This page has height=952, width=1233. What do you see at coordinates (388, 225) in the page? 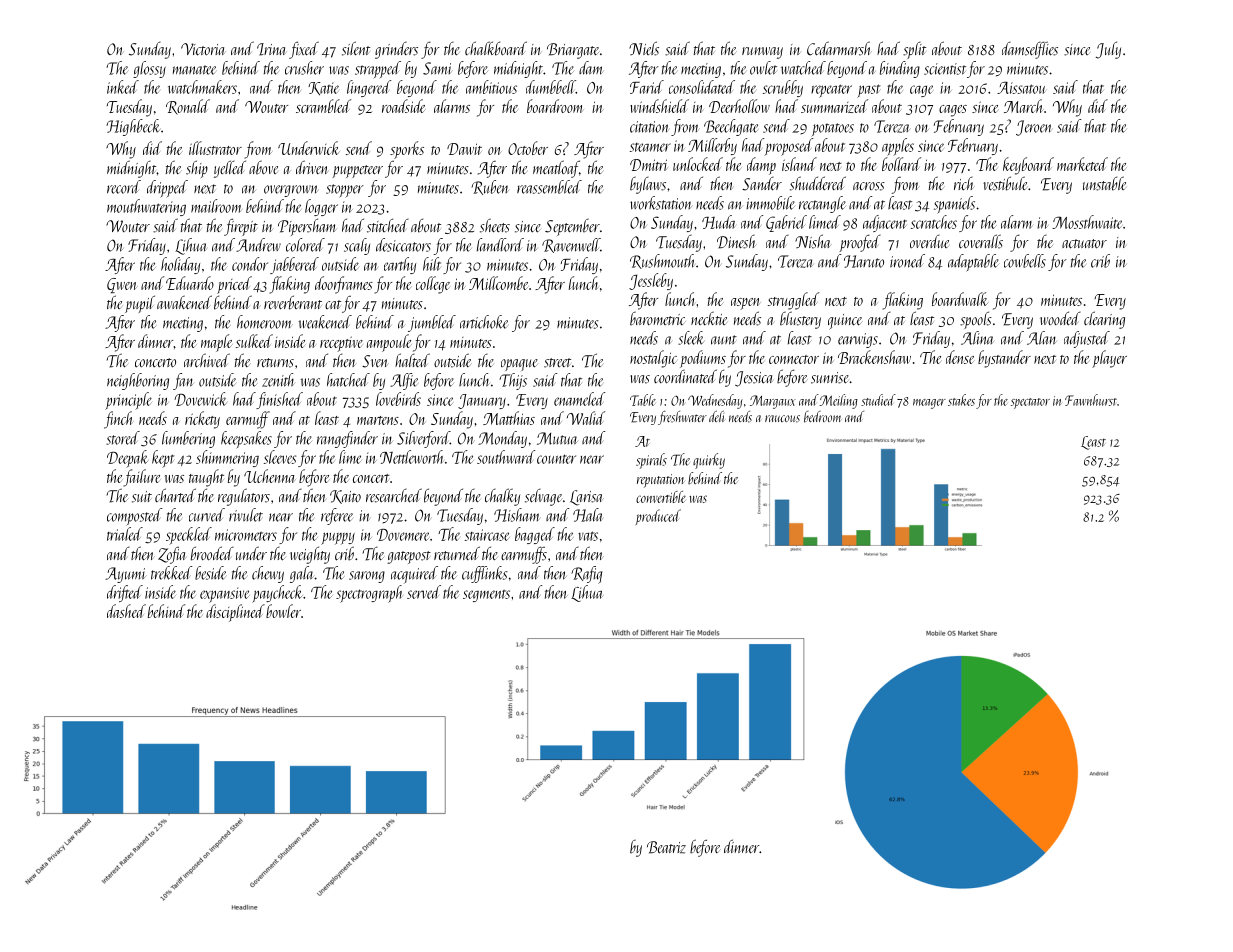
I see `stitched` at bounding box center [388, 225].
